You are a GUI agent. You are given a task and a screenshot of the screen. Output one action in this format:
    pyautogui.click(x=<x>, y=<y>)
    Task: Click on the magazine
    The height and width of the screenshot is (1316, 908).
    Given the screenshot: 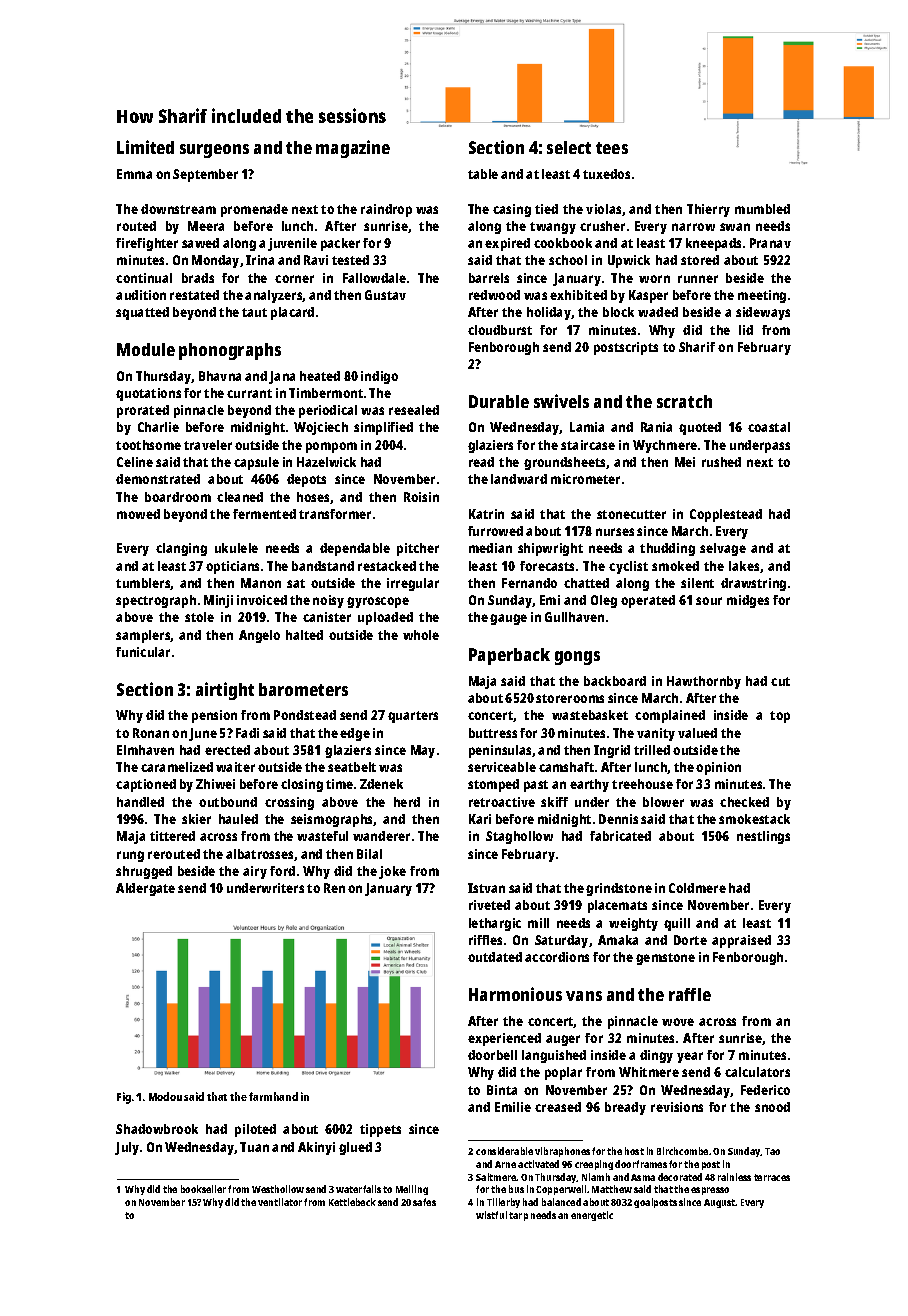 What is the action you would take?
    pyautogui.click(x=353, y=149)
